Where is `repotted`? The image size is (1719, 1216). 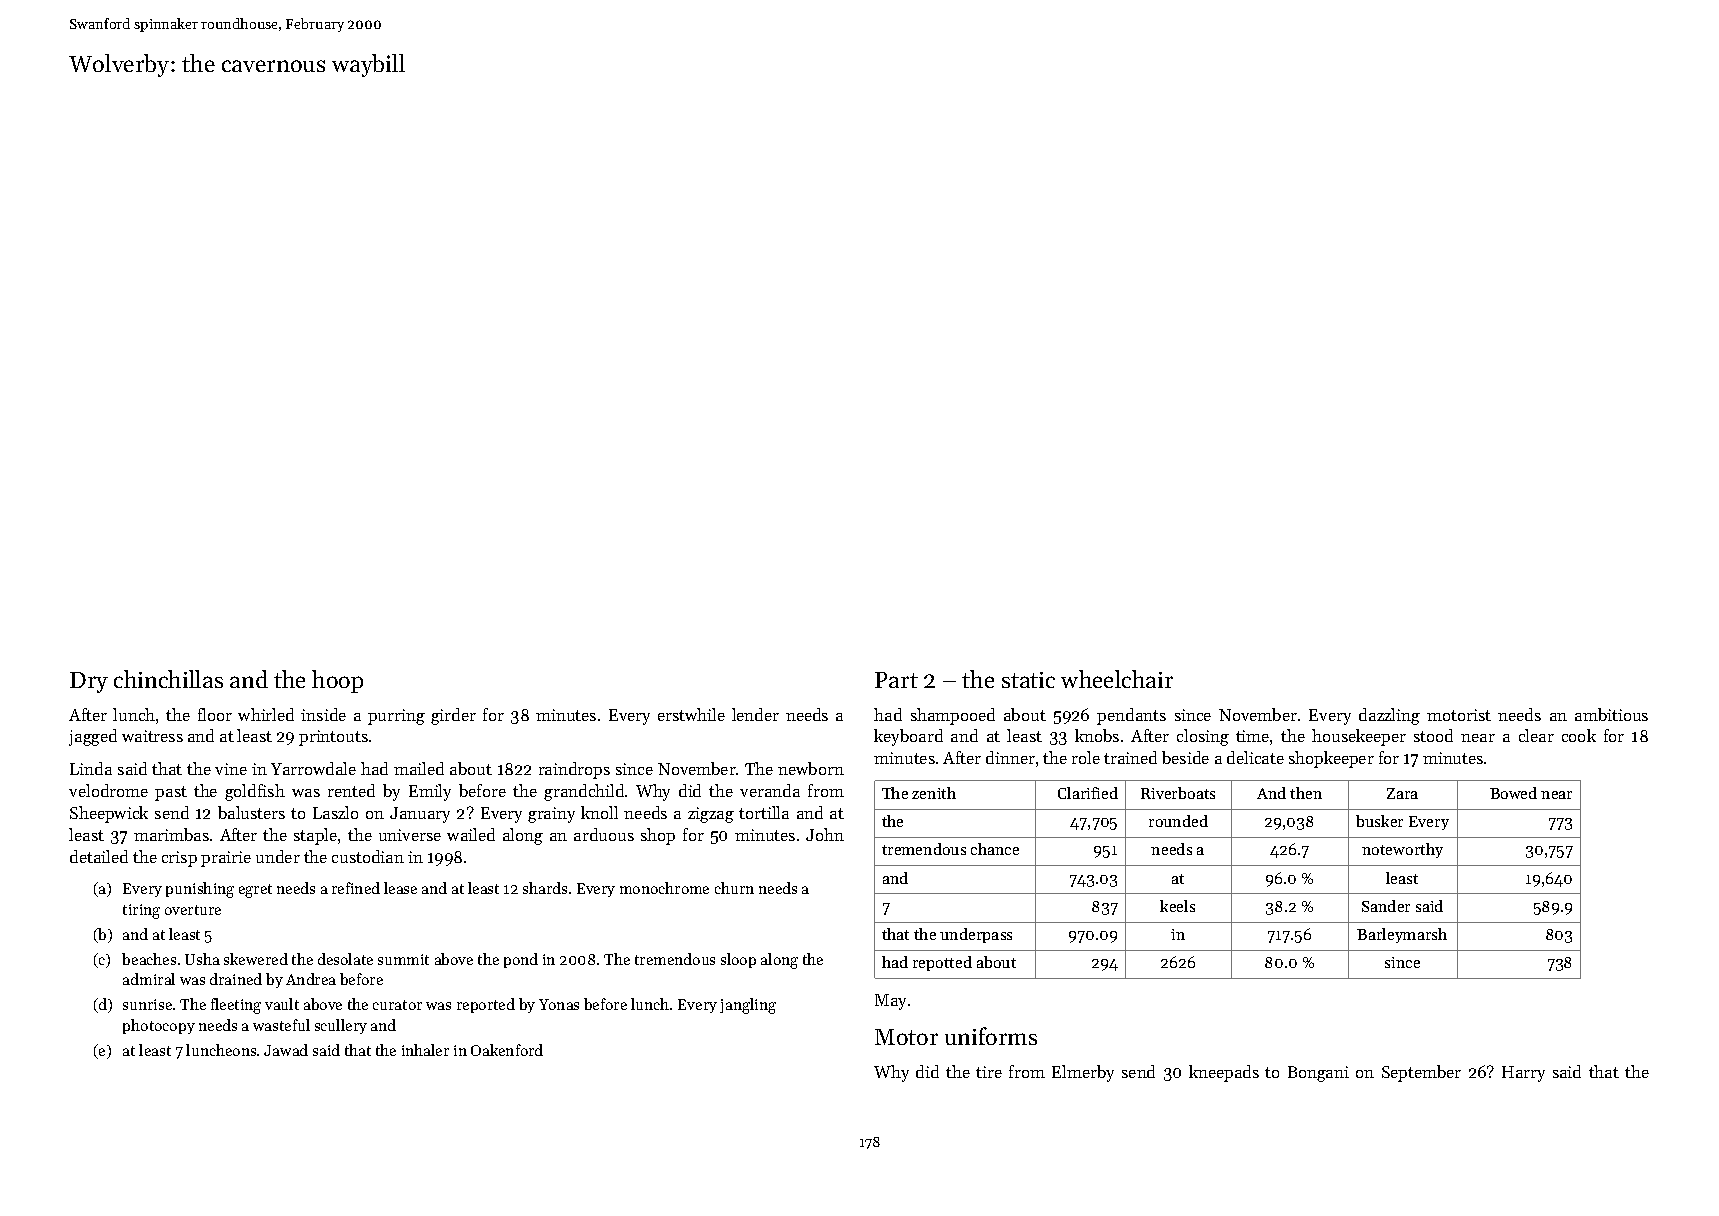
repotted is located at coordinates (942, 963).
